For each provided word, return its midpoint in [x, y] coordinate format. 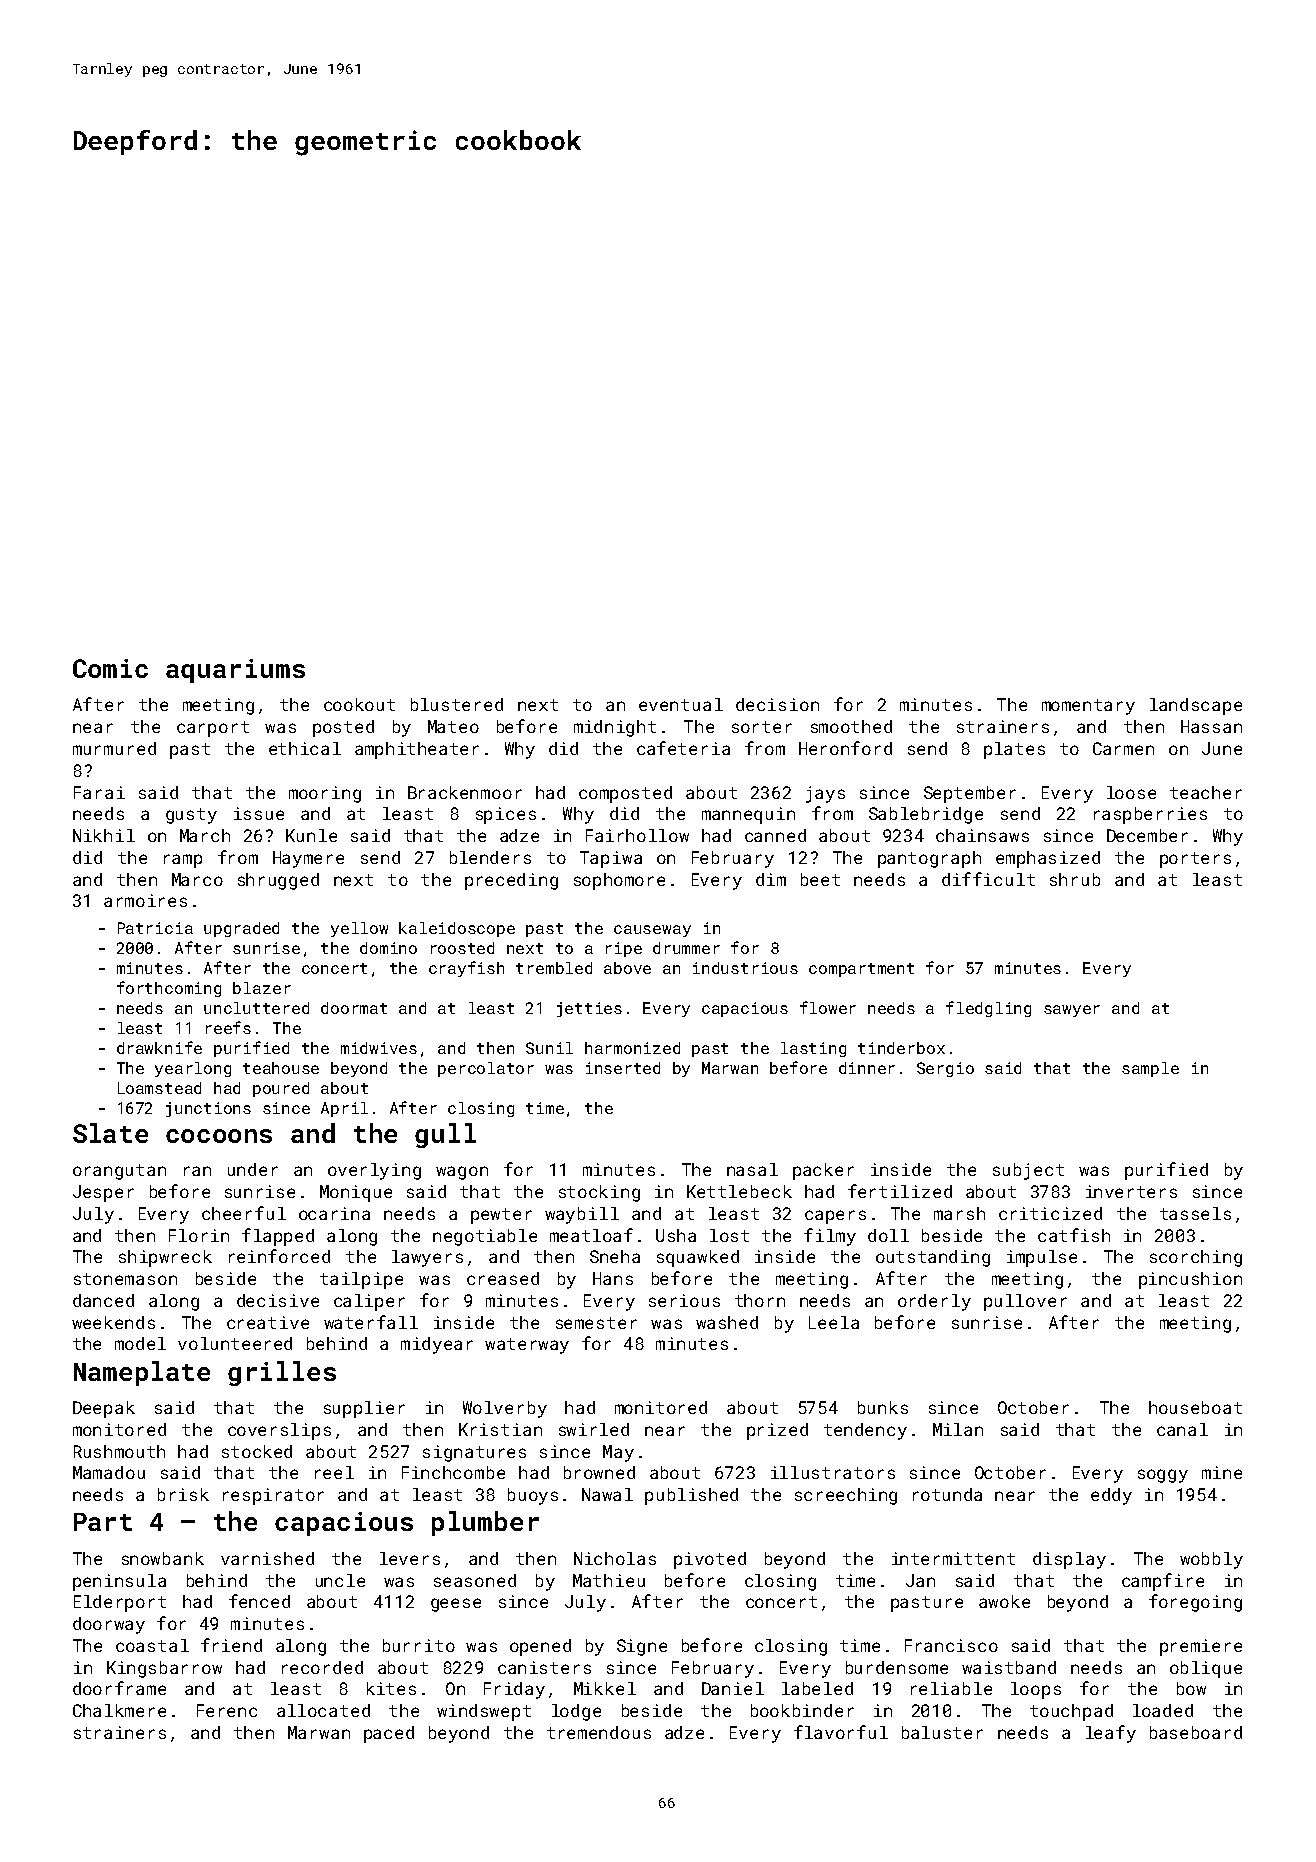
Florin [199, 1235]
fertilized [900, 1191]
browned [599, 1472]
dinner [867, 1068]
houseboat [1195, 1407]
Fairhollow [637, 835]
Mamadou [109, 1472]
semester [596, 1323]
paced [389, 1734]
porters [1195, 860]
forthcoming [169, 989]
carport [213, 729]
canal [1182, 1429]
